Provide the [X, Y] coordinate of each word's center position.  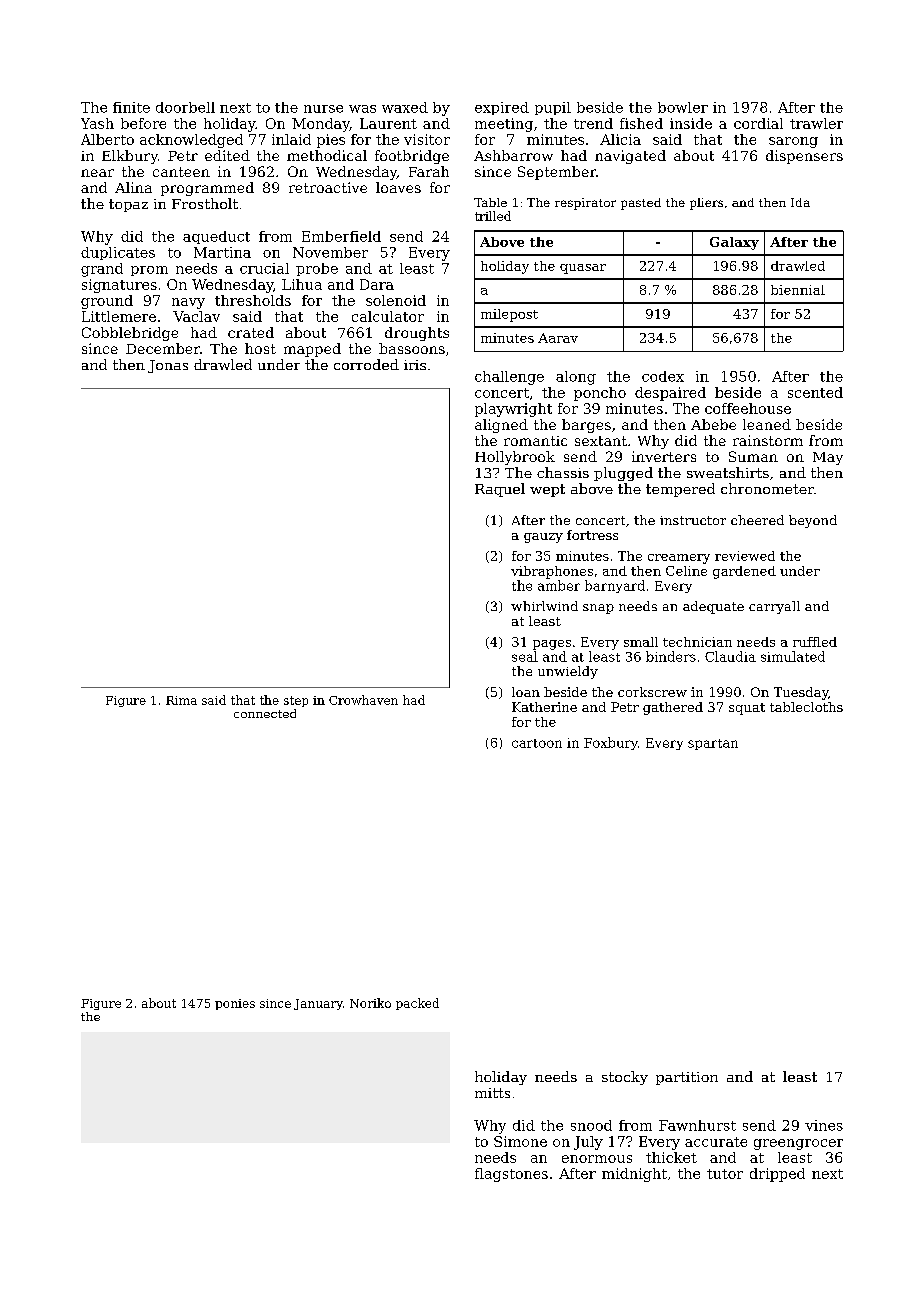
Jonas [168, 366]
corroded [366, 364]
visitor [427, 139]
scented [815, 392]
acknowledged [191, 141]
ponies [235, 1004]
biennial [798, 290]
